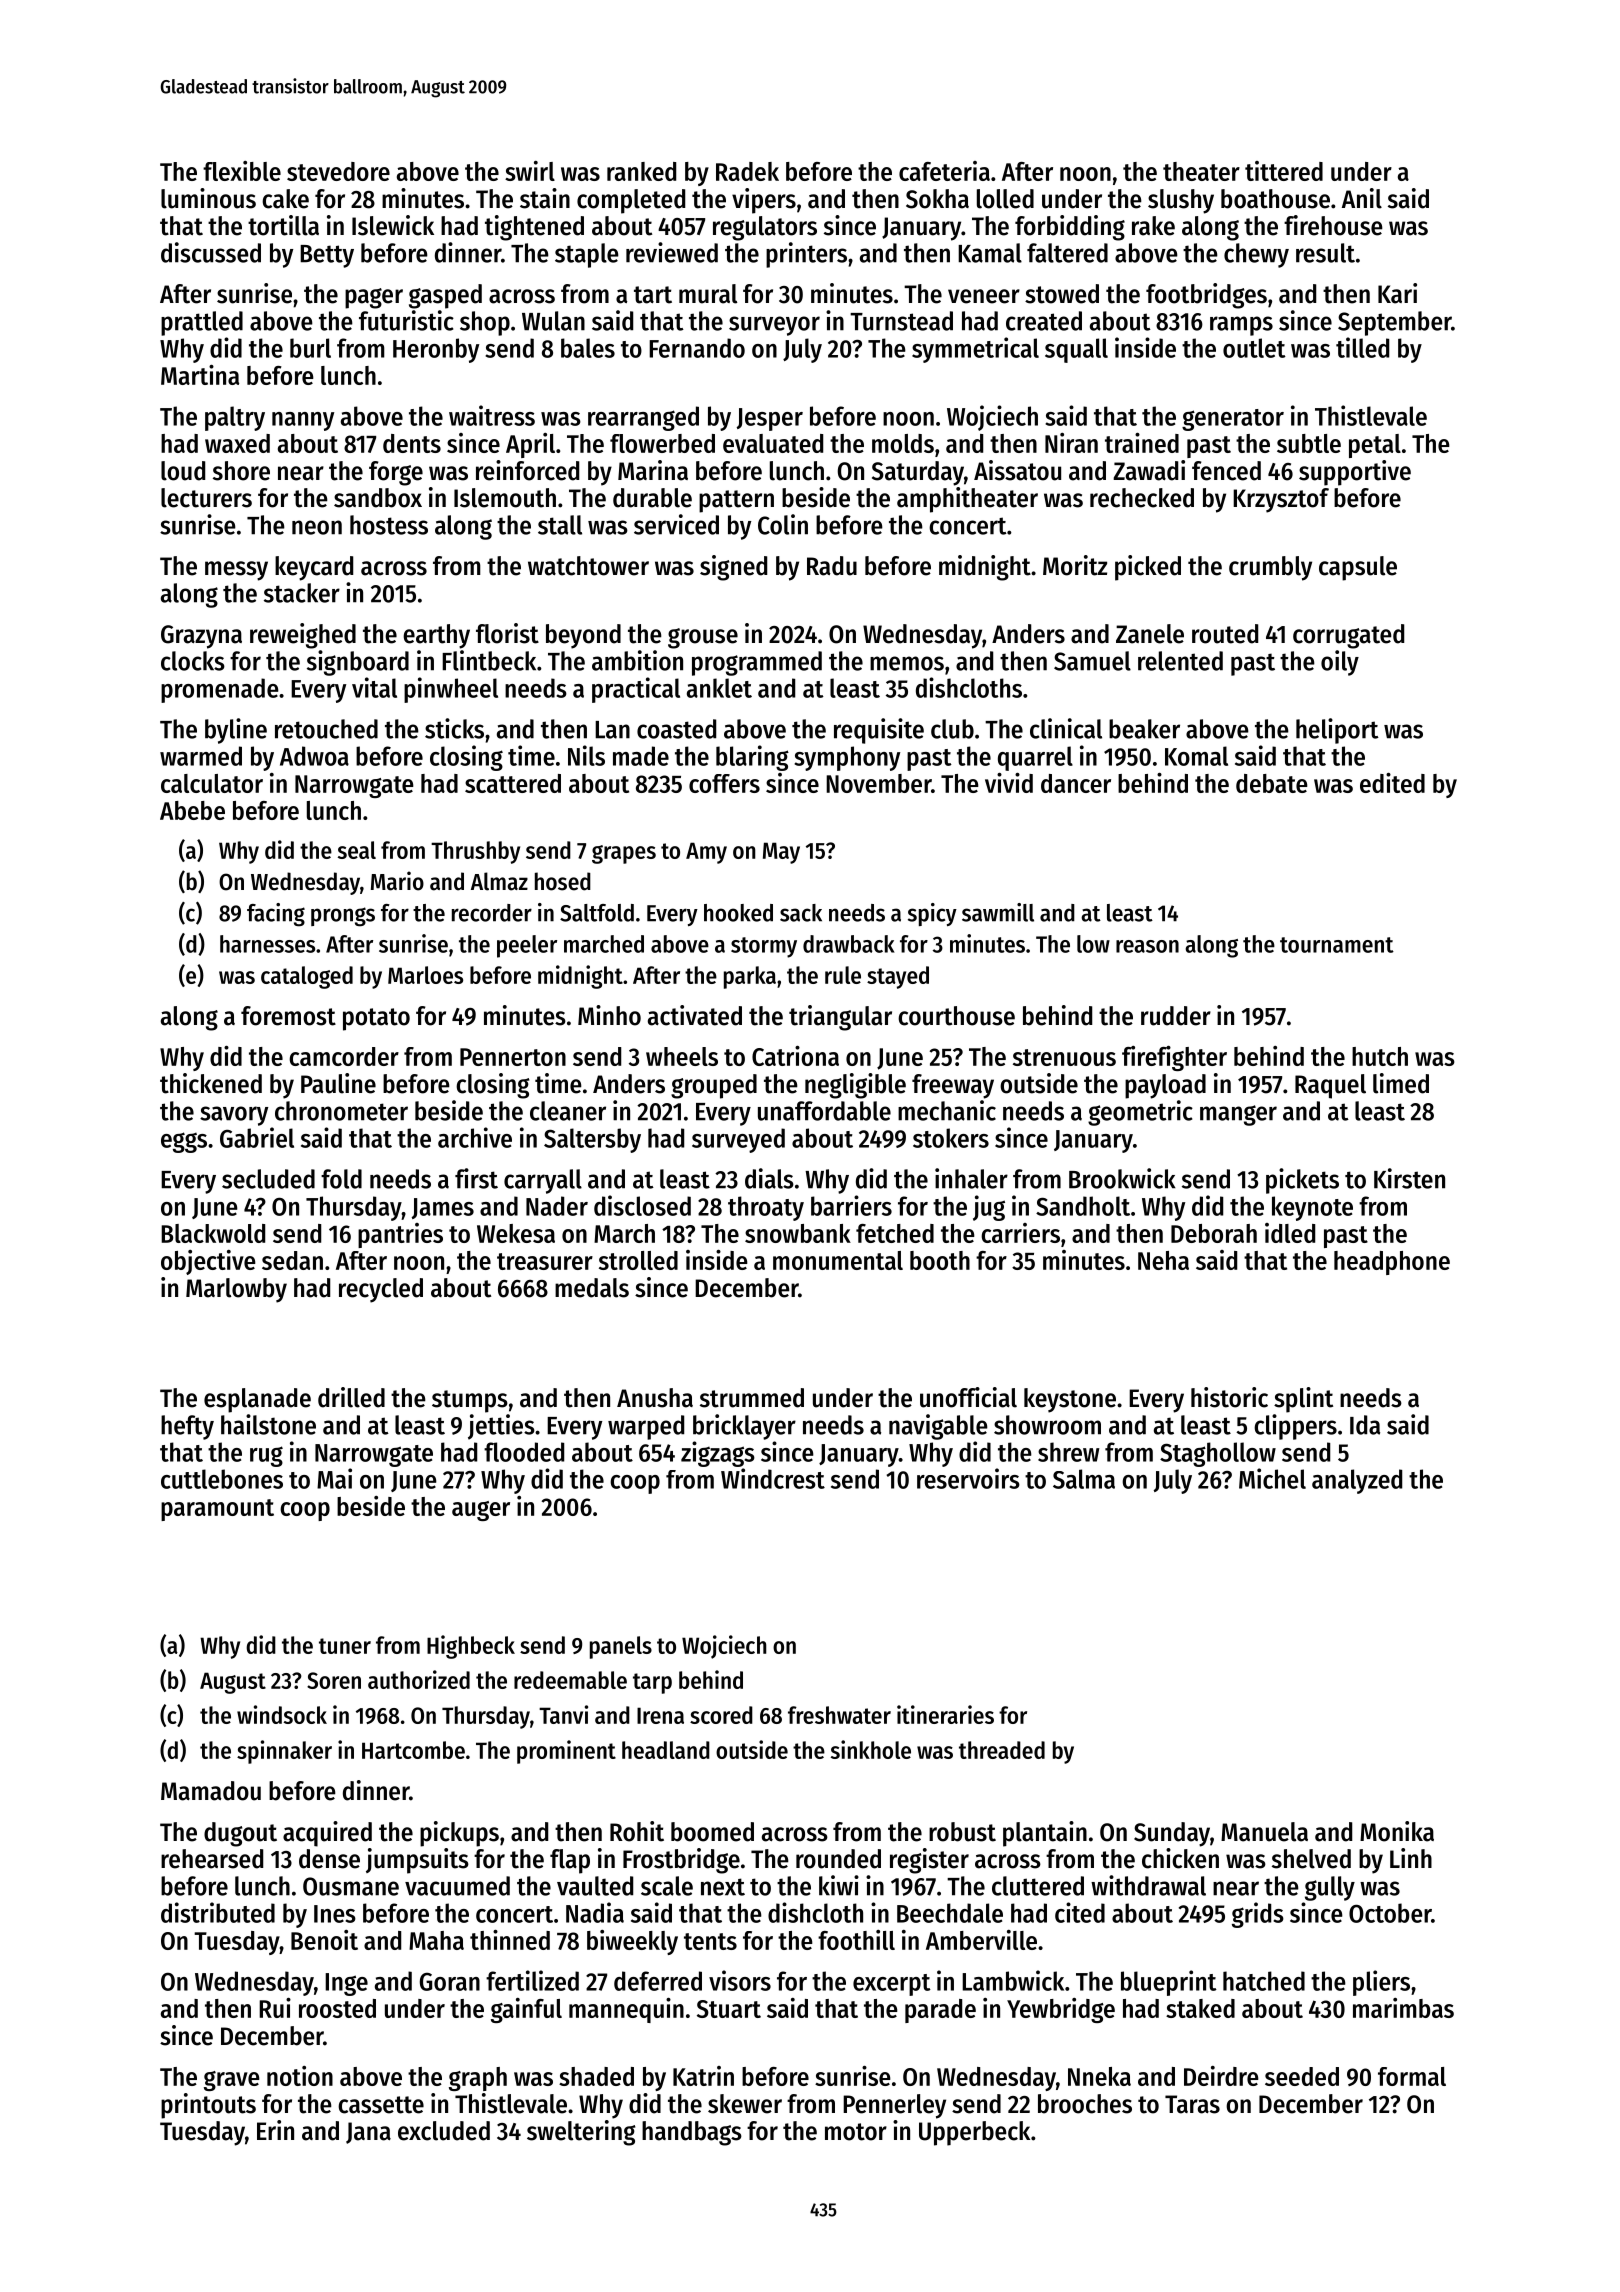 This document has width=1620, height=2292. Describe the element at coordinates (676, 729) in the document. I see `coasted` at that location.
